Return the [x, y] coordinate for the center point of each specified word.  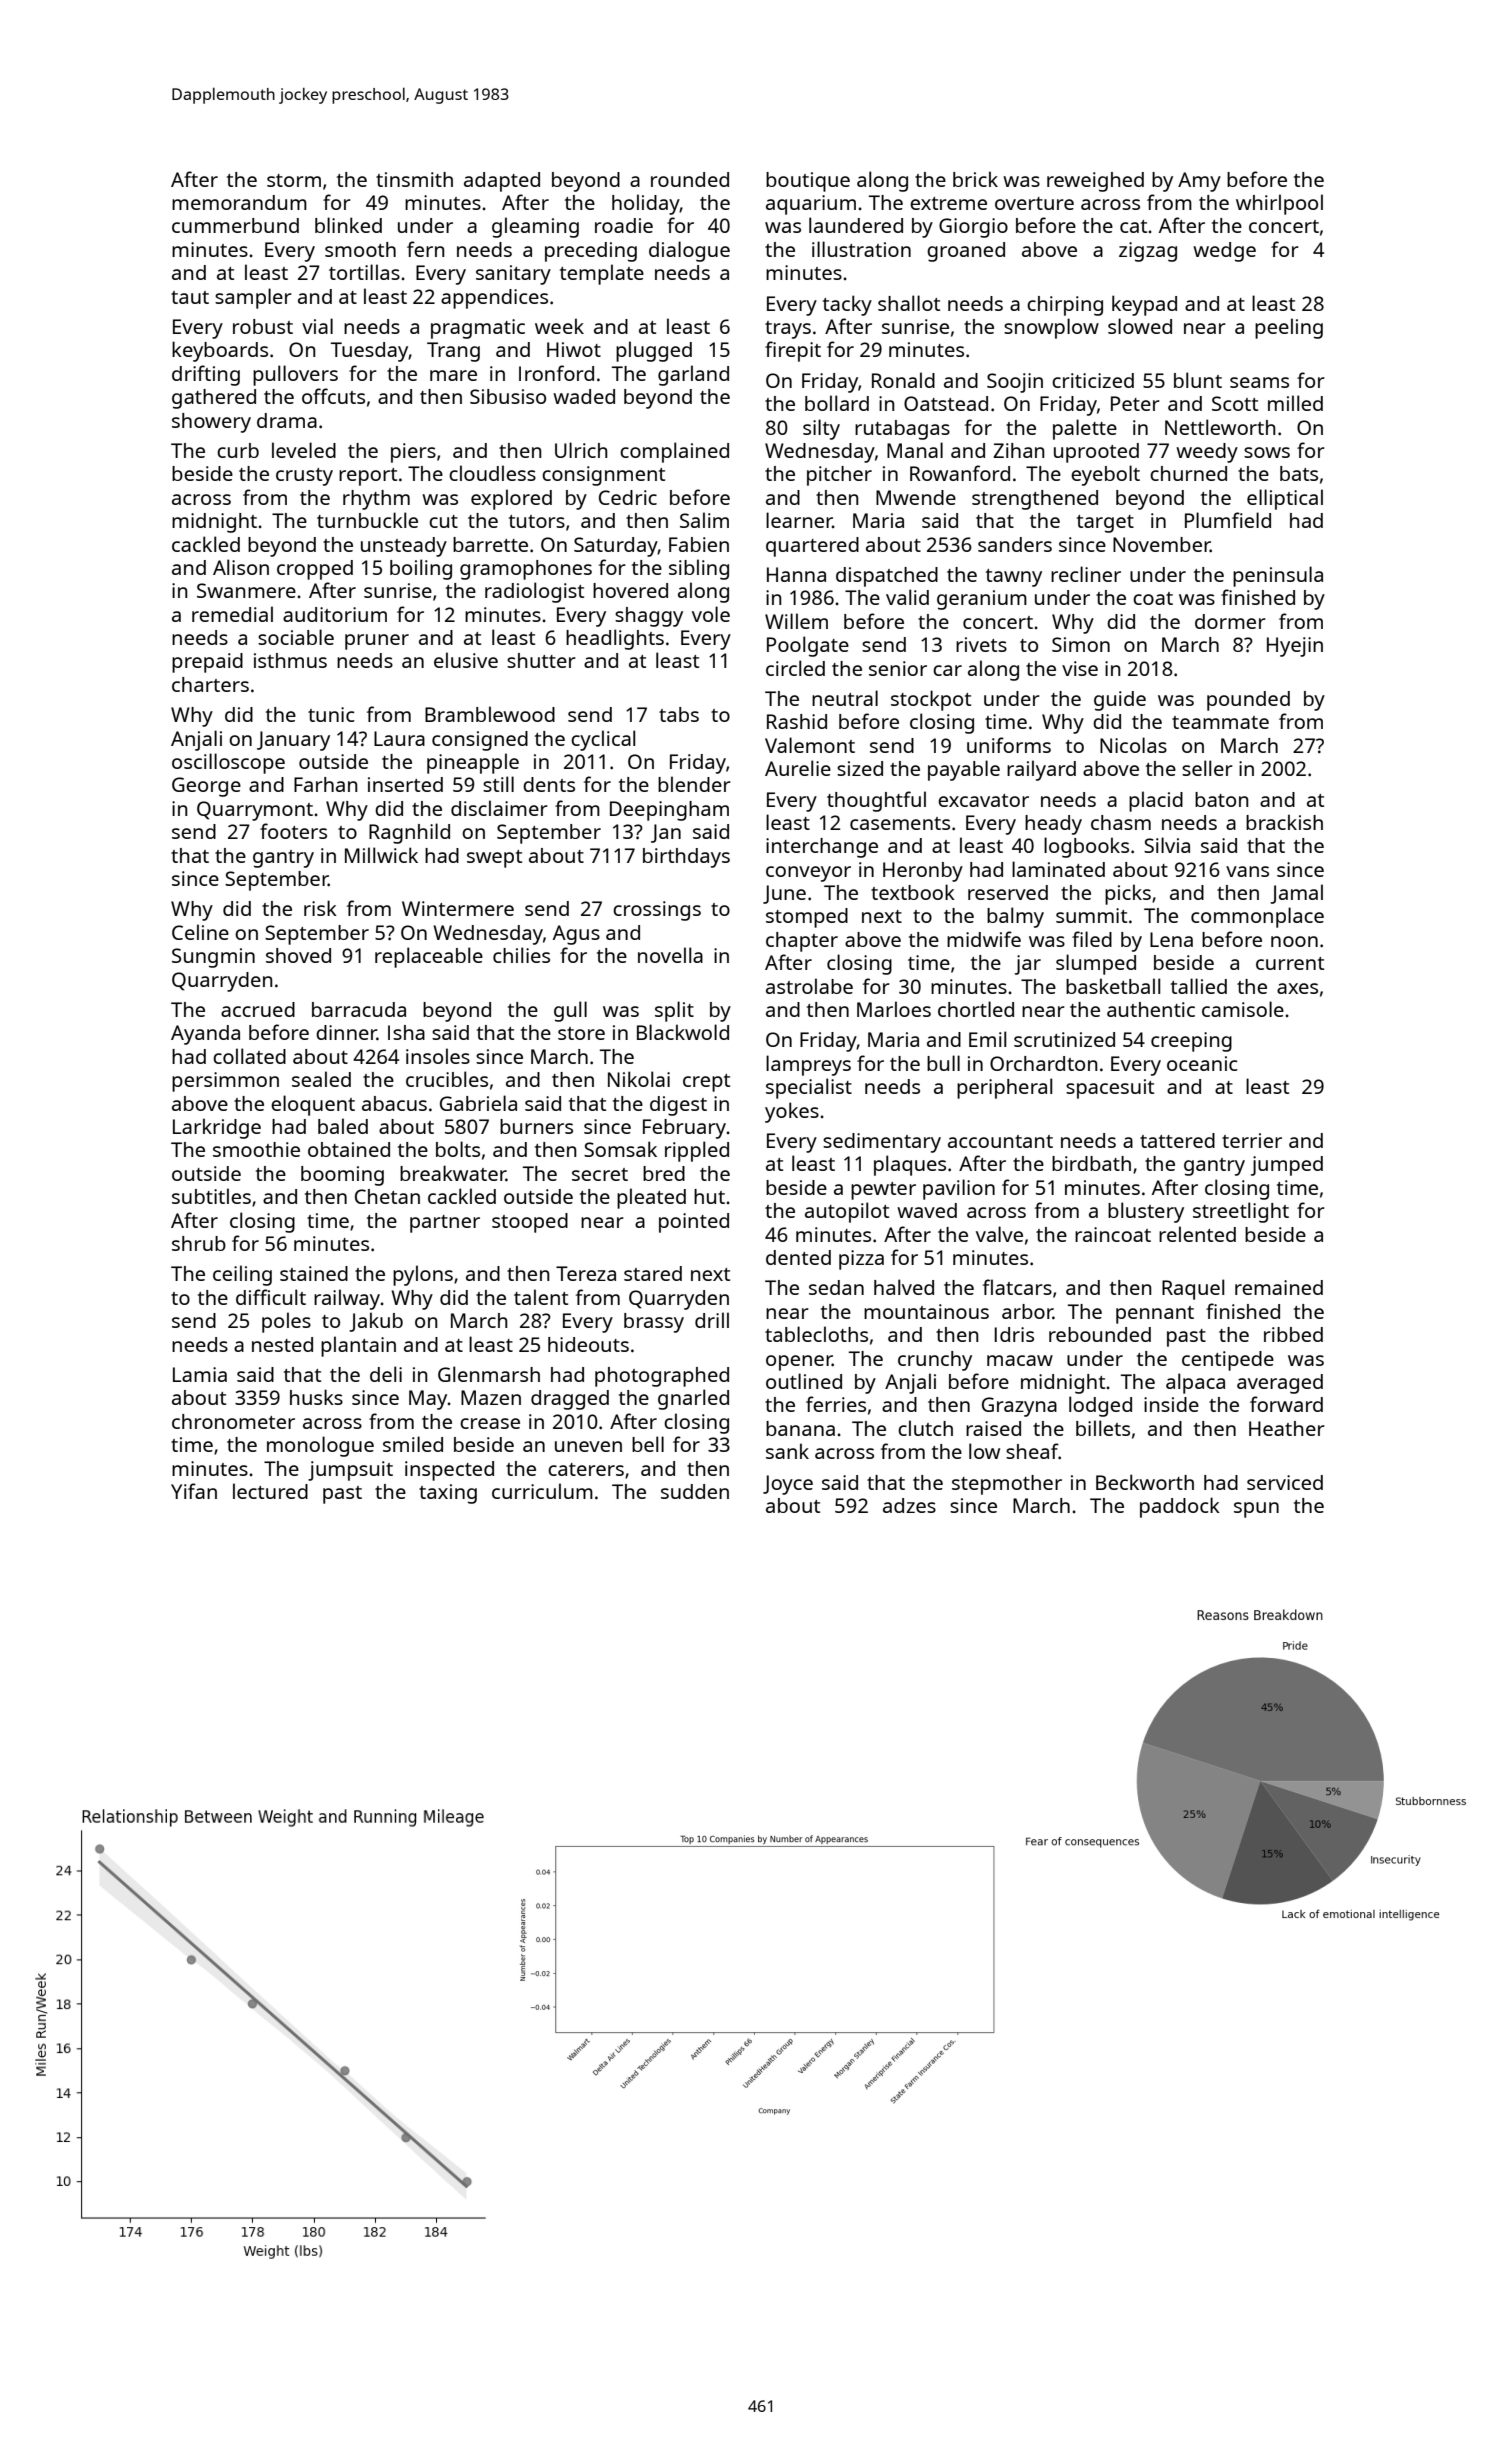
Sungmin [213, 958]
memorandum [239, 202]
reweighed [1095, 182]
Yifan [194, 1491]
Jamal [1296, 894]
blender [694, 784]
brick [975, 179]
